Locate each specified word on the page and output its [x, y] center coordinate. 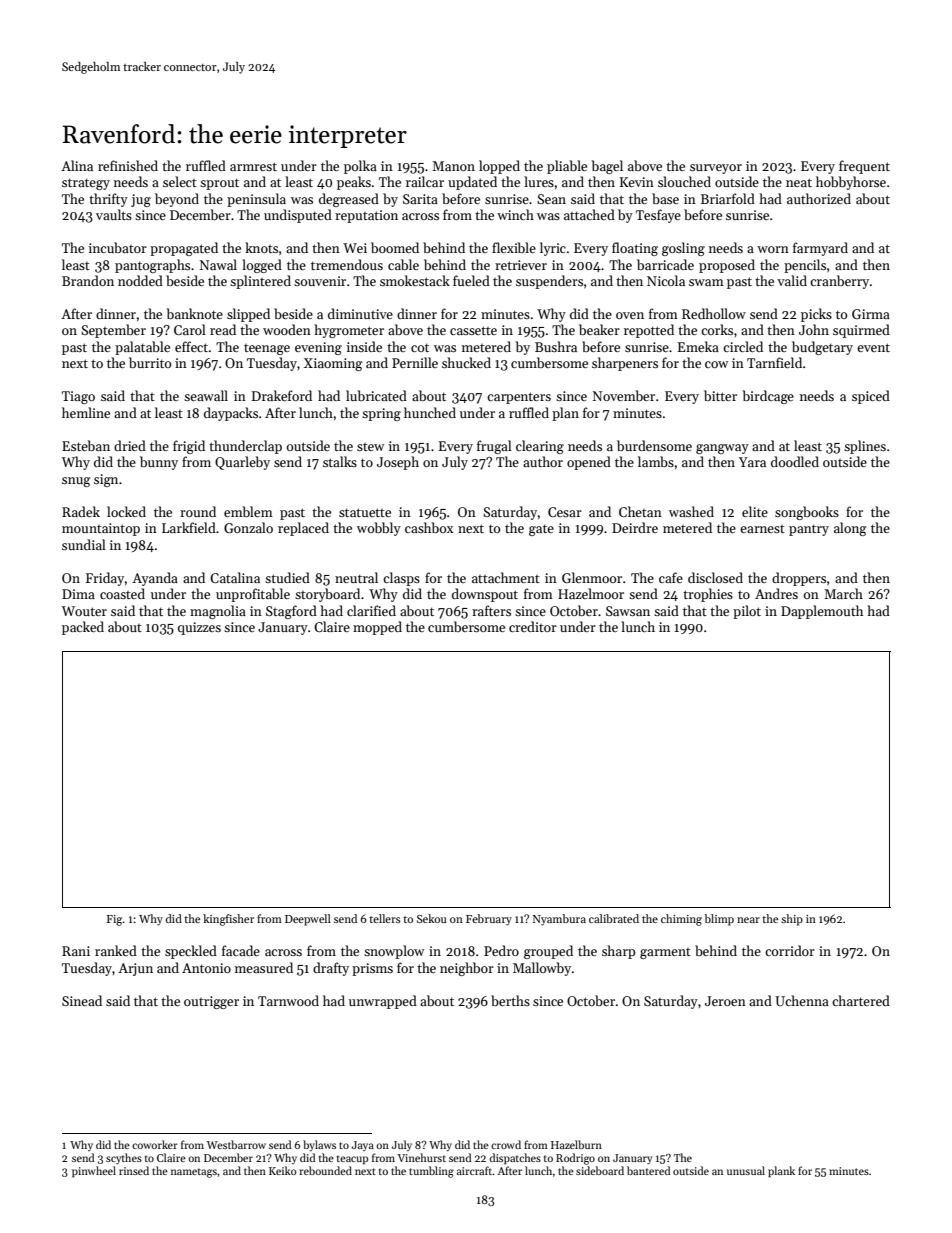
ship [792, 920]
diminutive [360, 313]
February [489, 920]
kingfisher [228, 920]
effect [191, 346]
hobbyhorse [851, 183]
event [873, 347]
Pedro [501, 950]
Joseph [398, 463]
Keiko [283, 1170]
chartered [861, 1000]
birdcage [768, 397]
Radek [81, 511]
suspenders [549, 282]
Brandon [88, 280]
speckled [191, 952]
